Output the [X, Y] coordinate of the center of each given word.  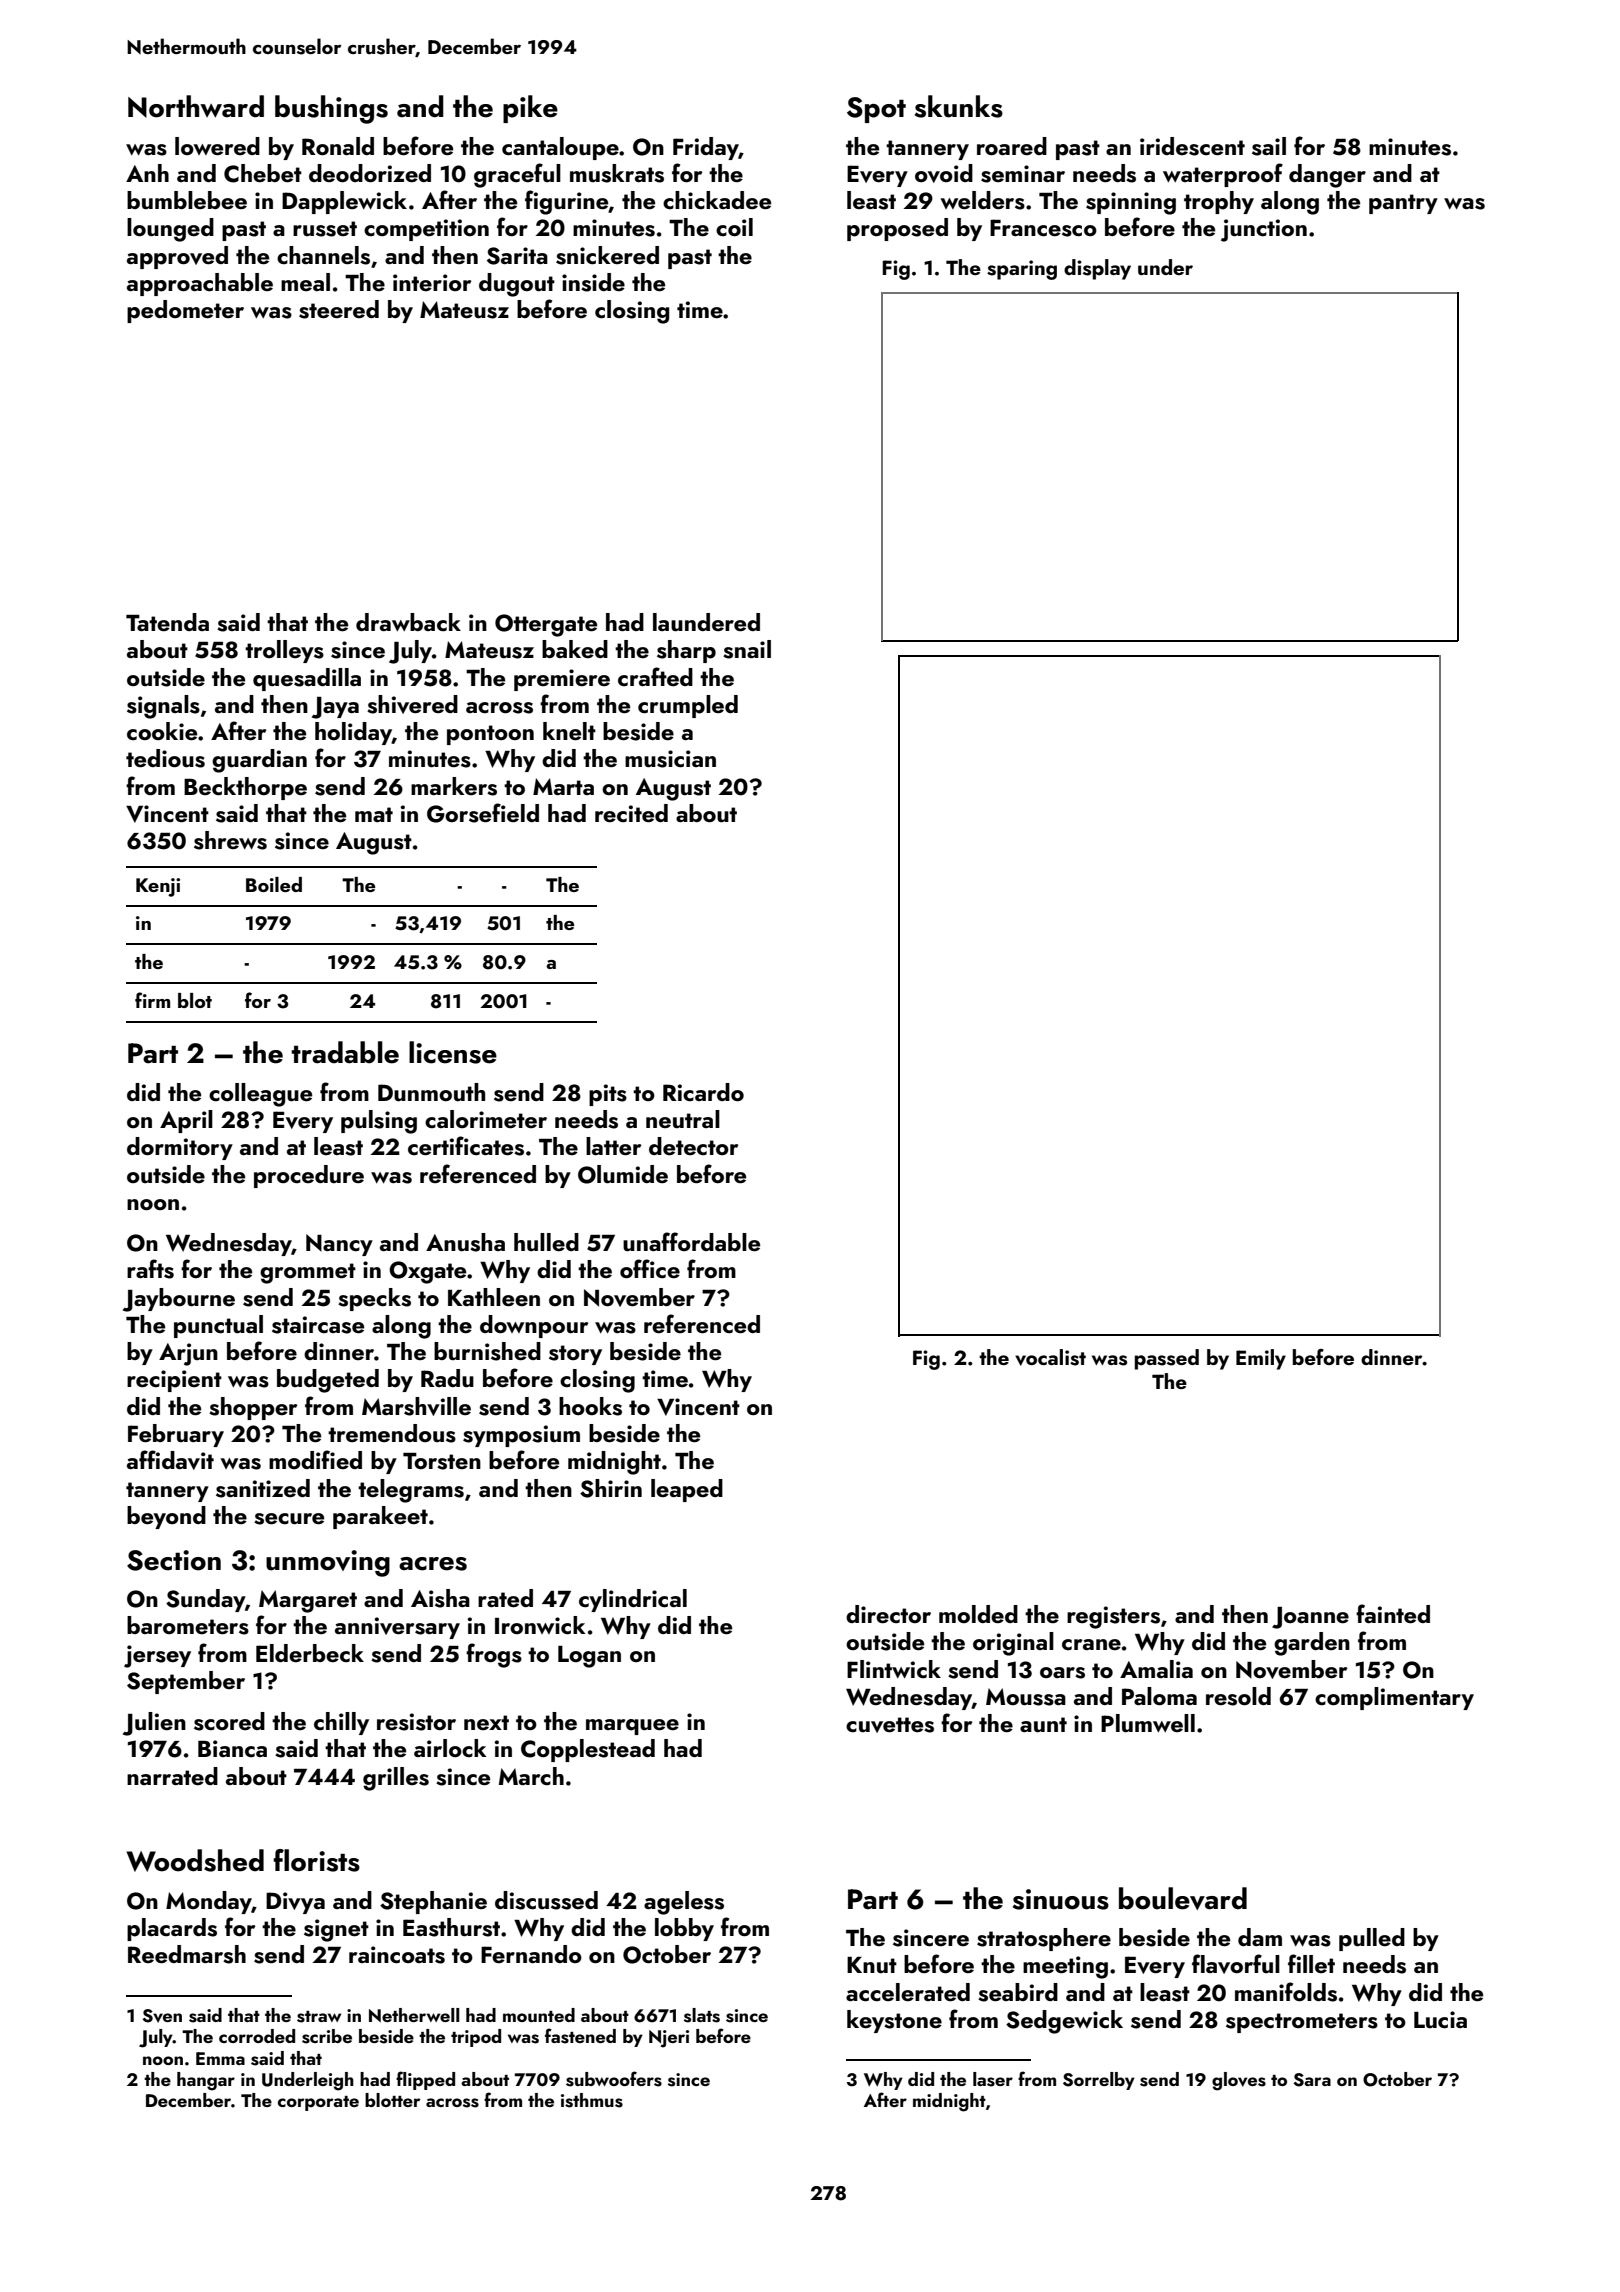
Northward [196, 106]
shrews [230, 840]
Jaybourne [179, 1300]
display [1097, 269]
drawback [408, 622]
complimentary [1394, 1698]
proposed [897, 229]
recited [631, 813]
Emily [1261, 1359]
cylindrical [633, 1600]
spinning [1131, 203]
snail [747, 649]
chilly [341, 1723]
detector [693, 1146]
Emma [220, 2058]
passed [1167, 1359]
